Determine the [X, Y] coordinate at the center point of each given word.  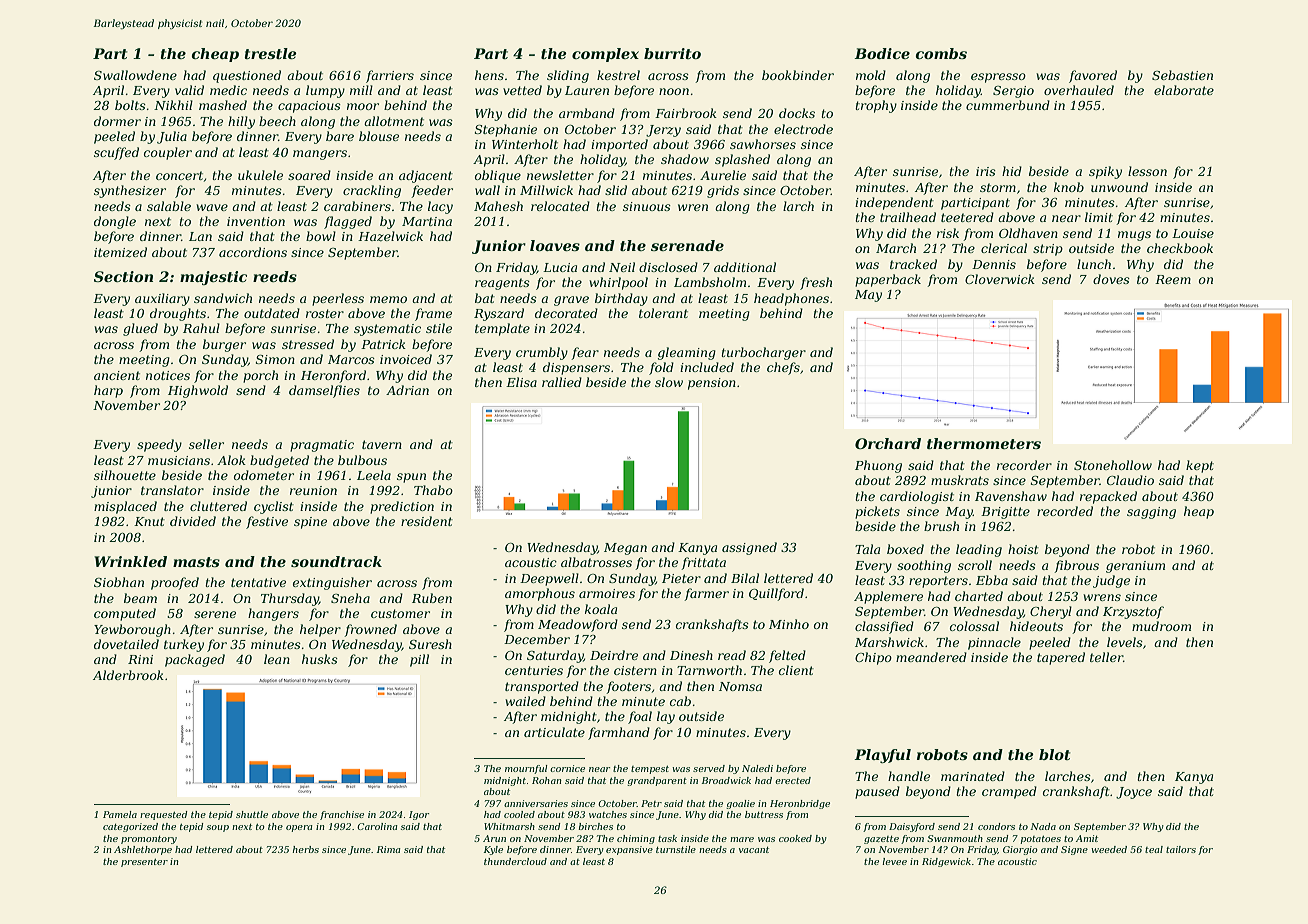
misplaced [125, 507]
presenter [144, 863]
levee [894, 861]
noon [674, 91]
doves [1111, 279]
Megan [625, 549]
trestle [270, 53]
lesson [1147, 171]
